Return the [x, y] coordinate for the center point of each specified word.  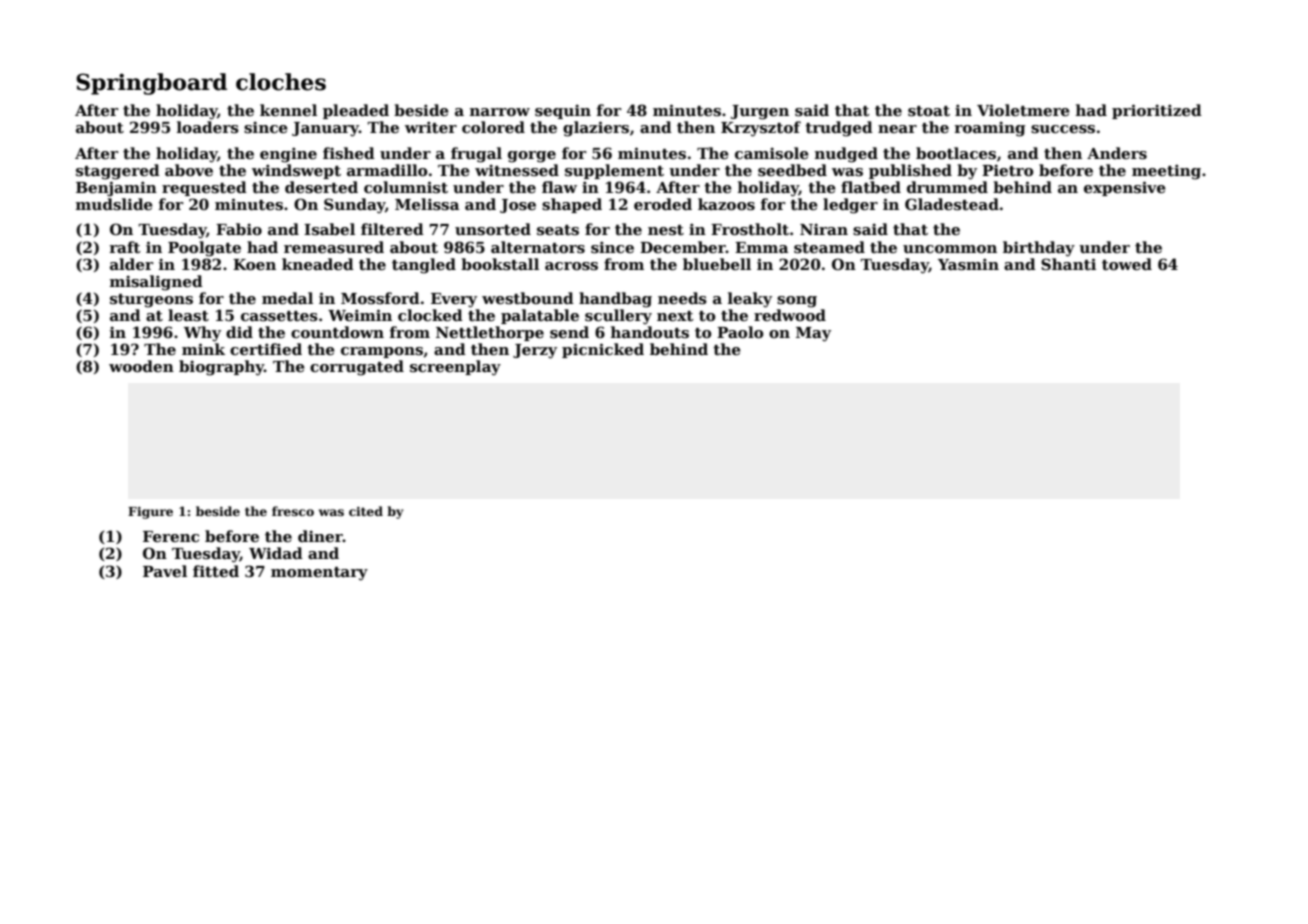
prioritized [1157, 111]
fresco [293, 511]
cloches [281, 82]
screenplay [455, 368]
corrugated [357, 368]
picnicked [603, 350]
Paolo [740, 332]
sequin [563, 111]
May [813, 334]
